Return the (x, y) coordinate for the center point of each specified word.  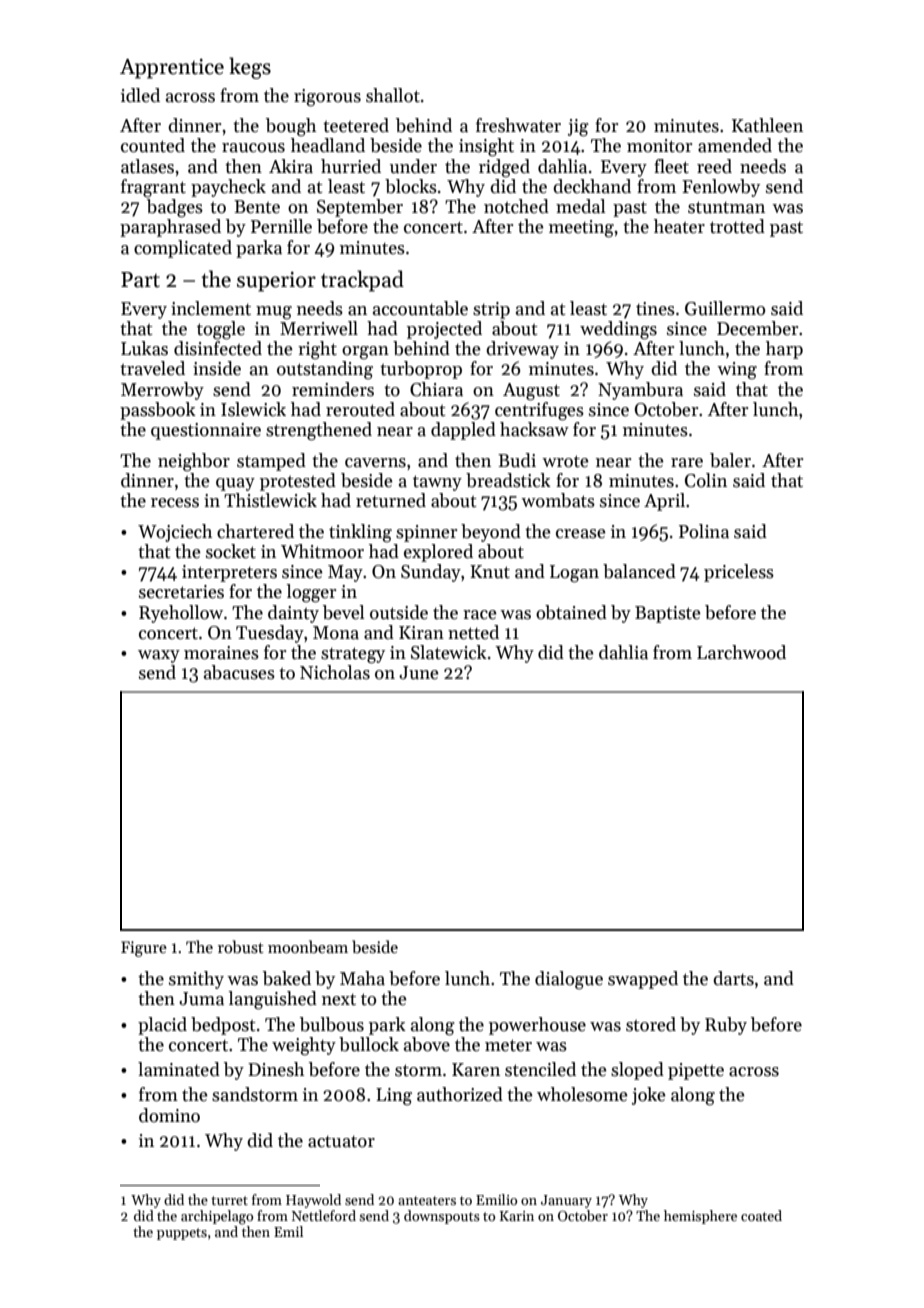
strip (491, 310)
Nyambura (640, 391)
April (664, 502)
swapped (643, 980)
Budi (517, 460)
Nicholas (335, 672)
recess (175, 503)
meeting (581, 229)
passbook (158, 411)
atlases (147, 166)
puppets (182, 1234)
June (419, 673)
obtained (571, 612)
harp (784, 350)
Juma (201, 999)
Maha (362, 978)
